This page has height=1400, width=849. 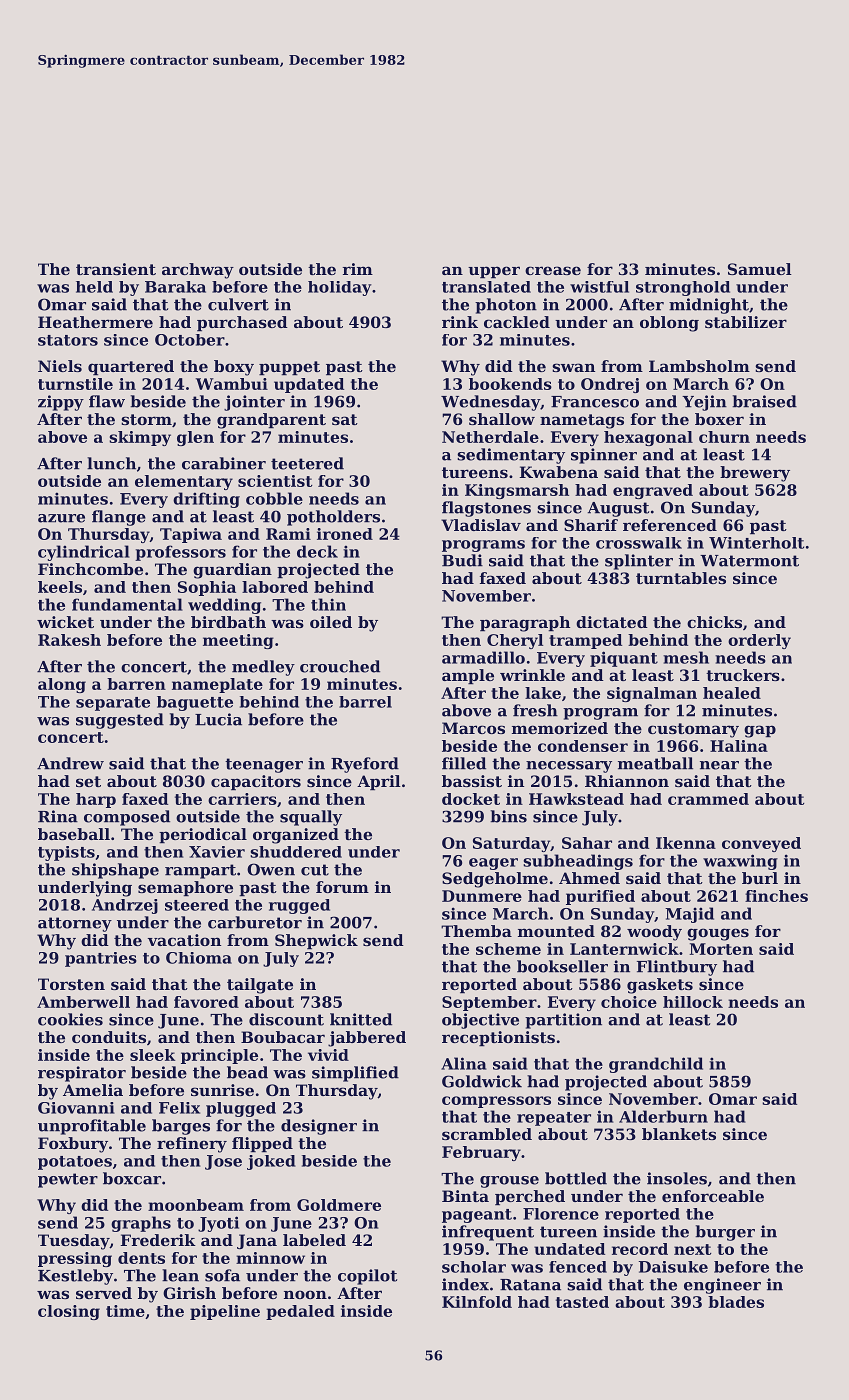 What do you see at coordinates (242, 799) in the page?
I see `carriers` at bounding box center [242, 799].
